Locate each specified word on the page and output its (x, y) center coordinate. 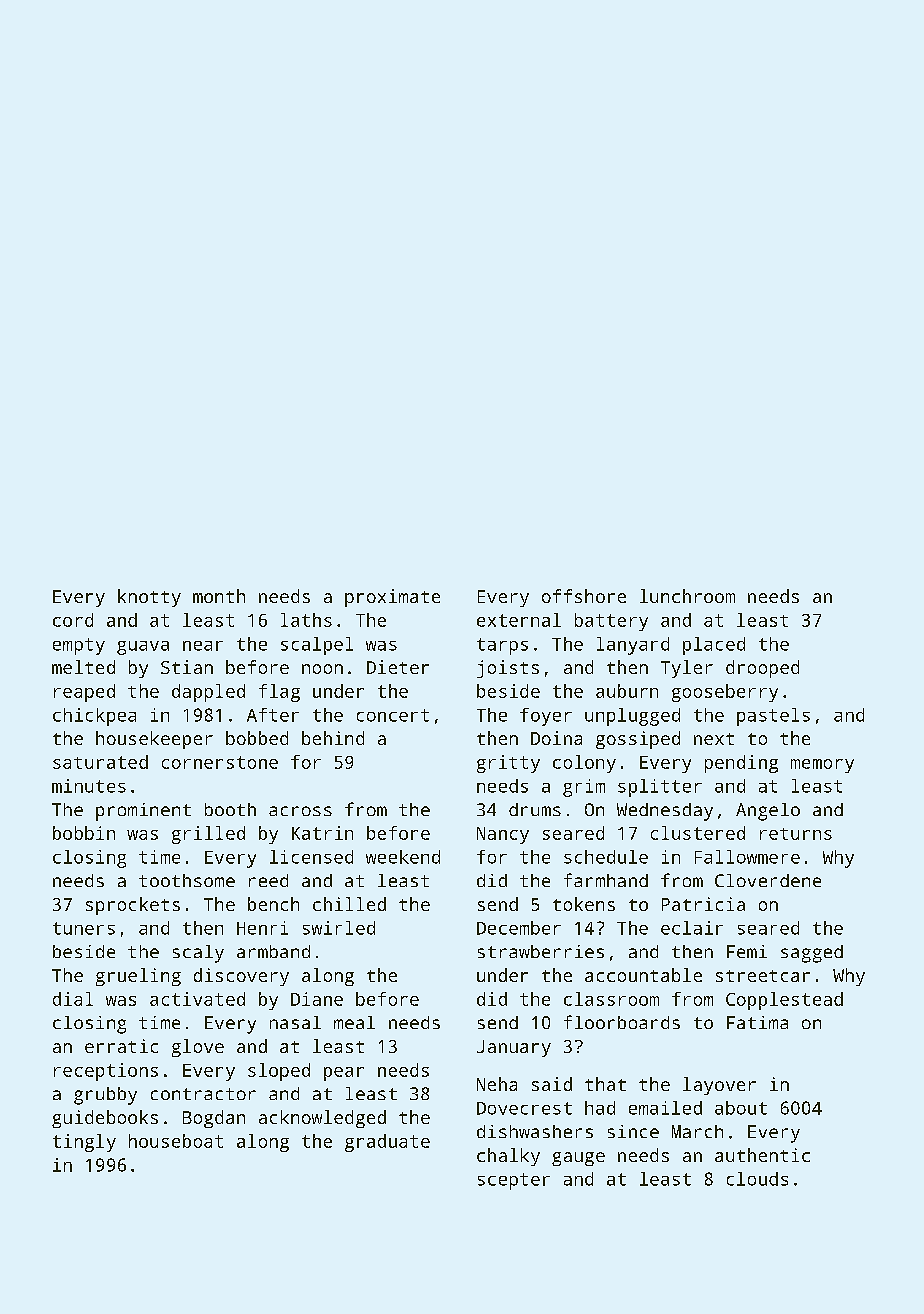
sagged (812, 954)
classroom (611, 999)
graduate (387, 1143)
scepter (514, 1181)
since (633, 1131)
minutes (89, 786)
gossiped (638, 740)
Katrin (322, 833)
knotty (149, 598)
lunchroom (687, 596)
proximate (392, 598)
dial (73, 999)
